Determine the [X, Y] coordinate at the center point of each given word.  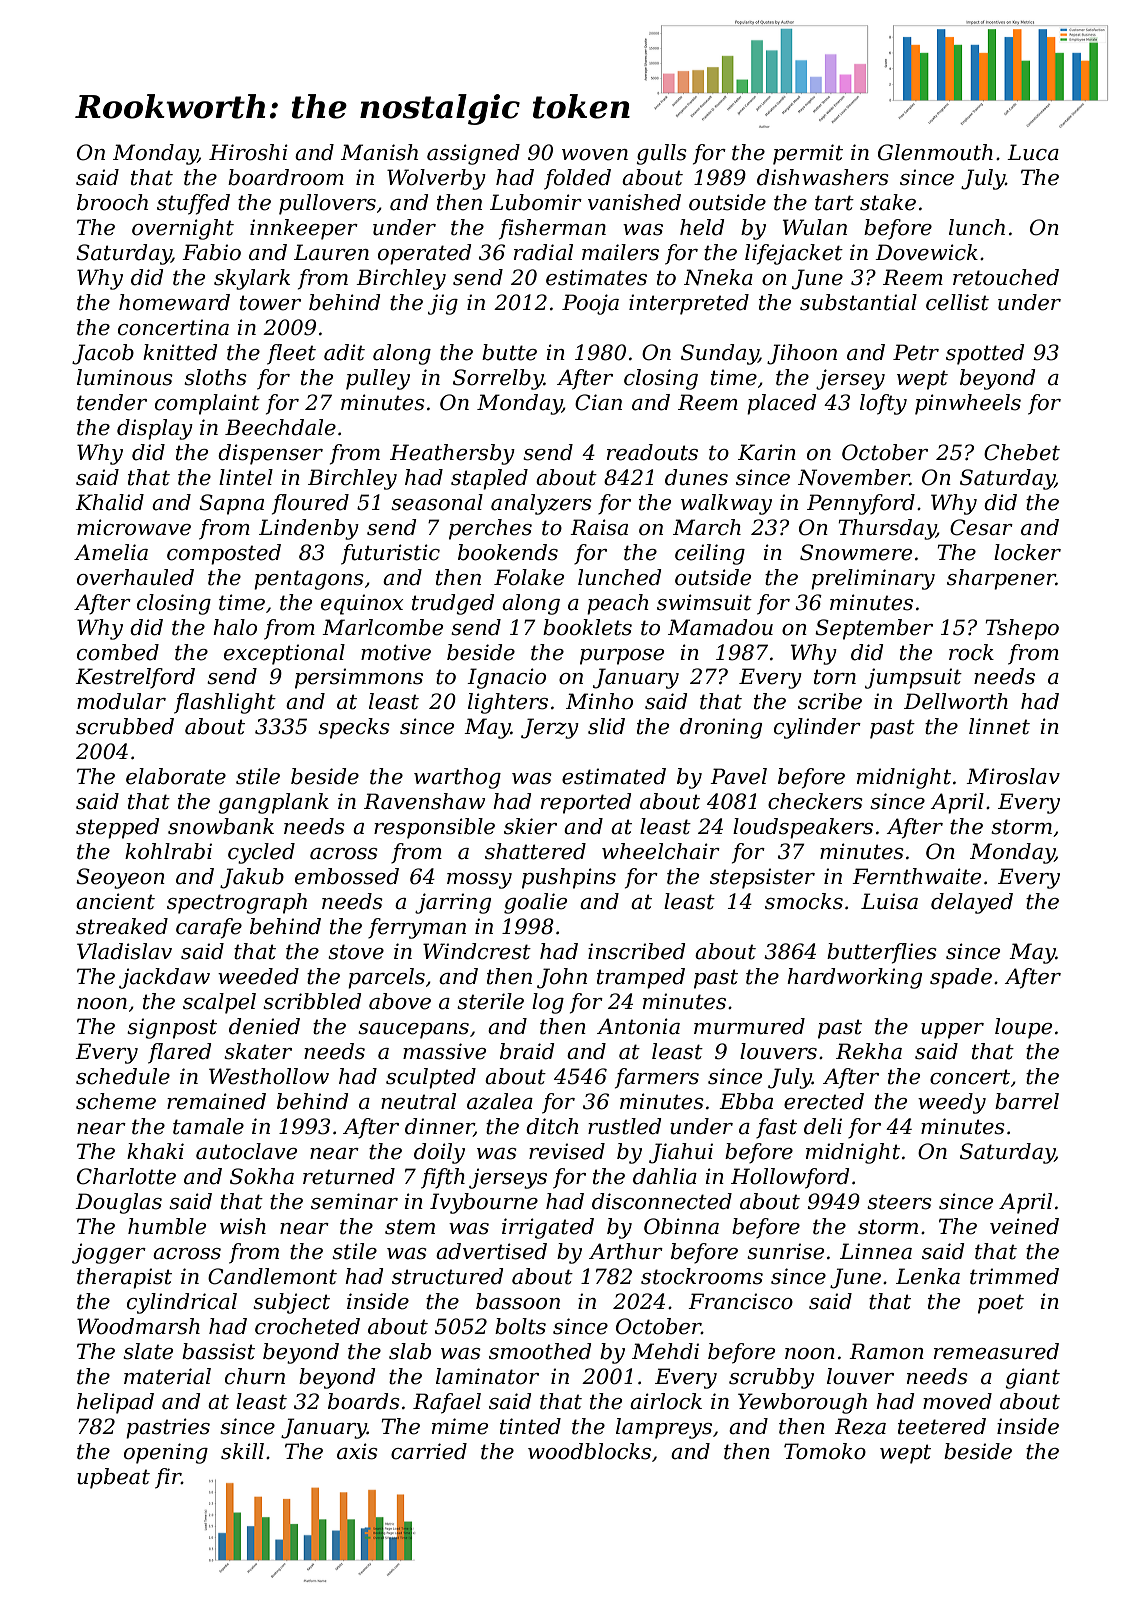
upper [952, 1031]
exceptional [284, 654]
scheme [116, 1101]
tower [270, 303]
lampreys [664, 1428]
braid [527, 1051]
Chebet [1022, 452]
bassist [218, 1351]
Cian [598, 402]
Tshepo [1022, 629]
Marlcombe [382, 627]
